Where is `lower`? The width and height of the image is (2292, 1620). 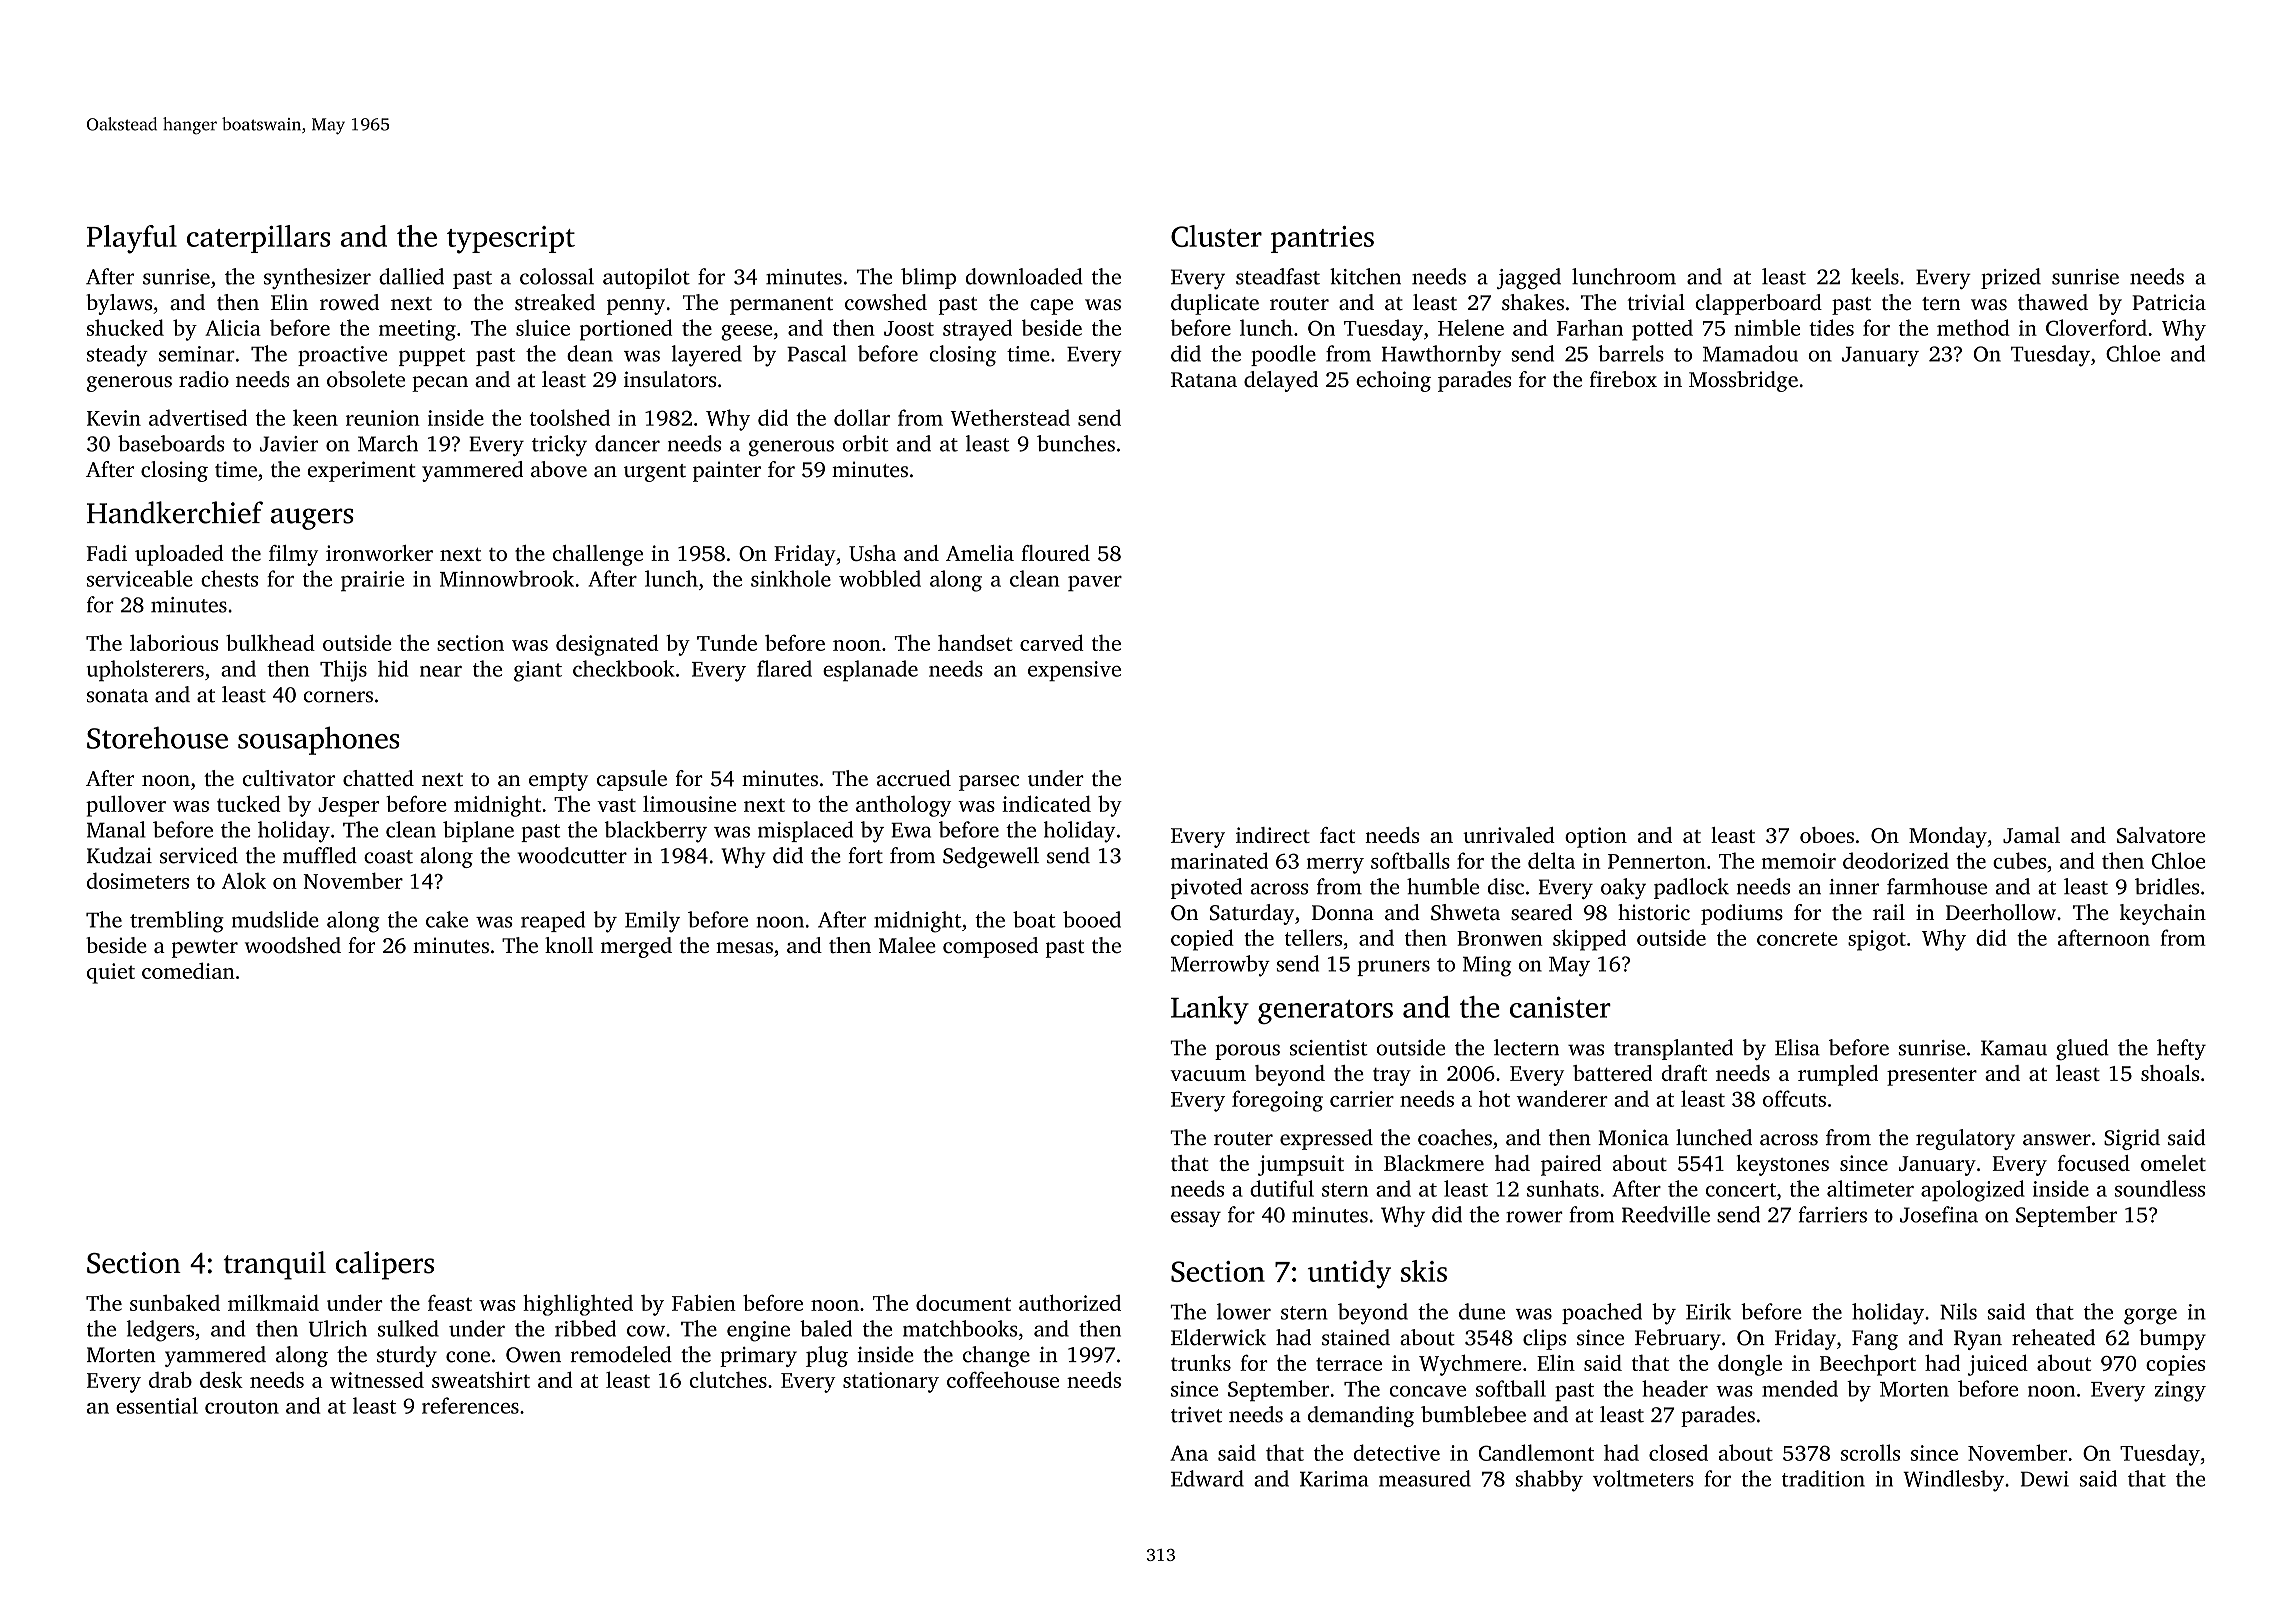
lower is located at coordinates (1244, 1311).
